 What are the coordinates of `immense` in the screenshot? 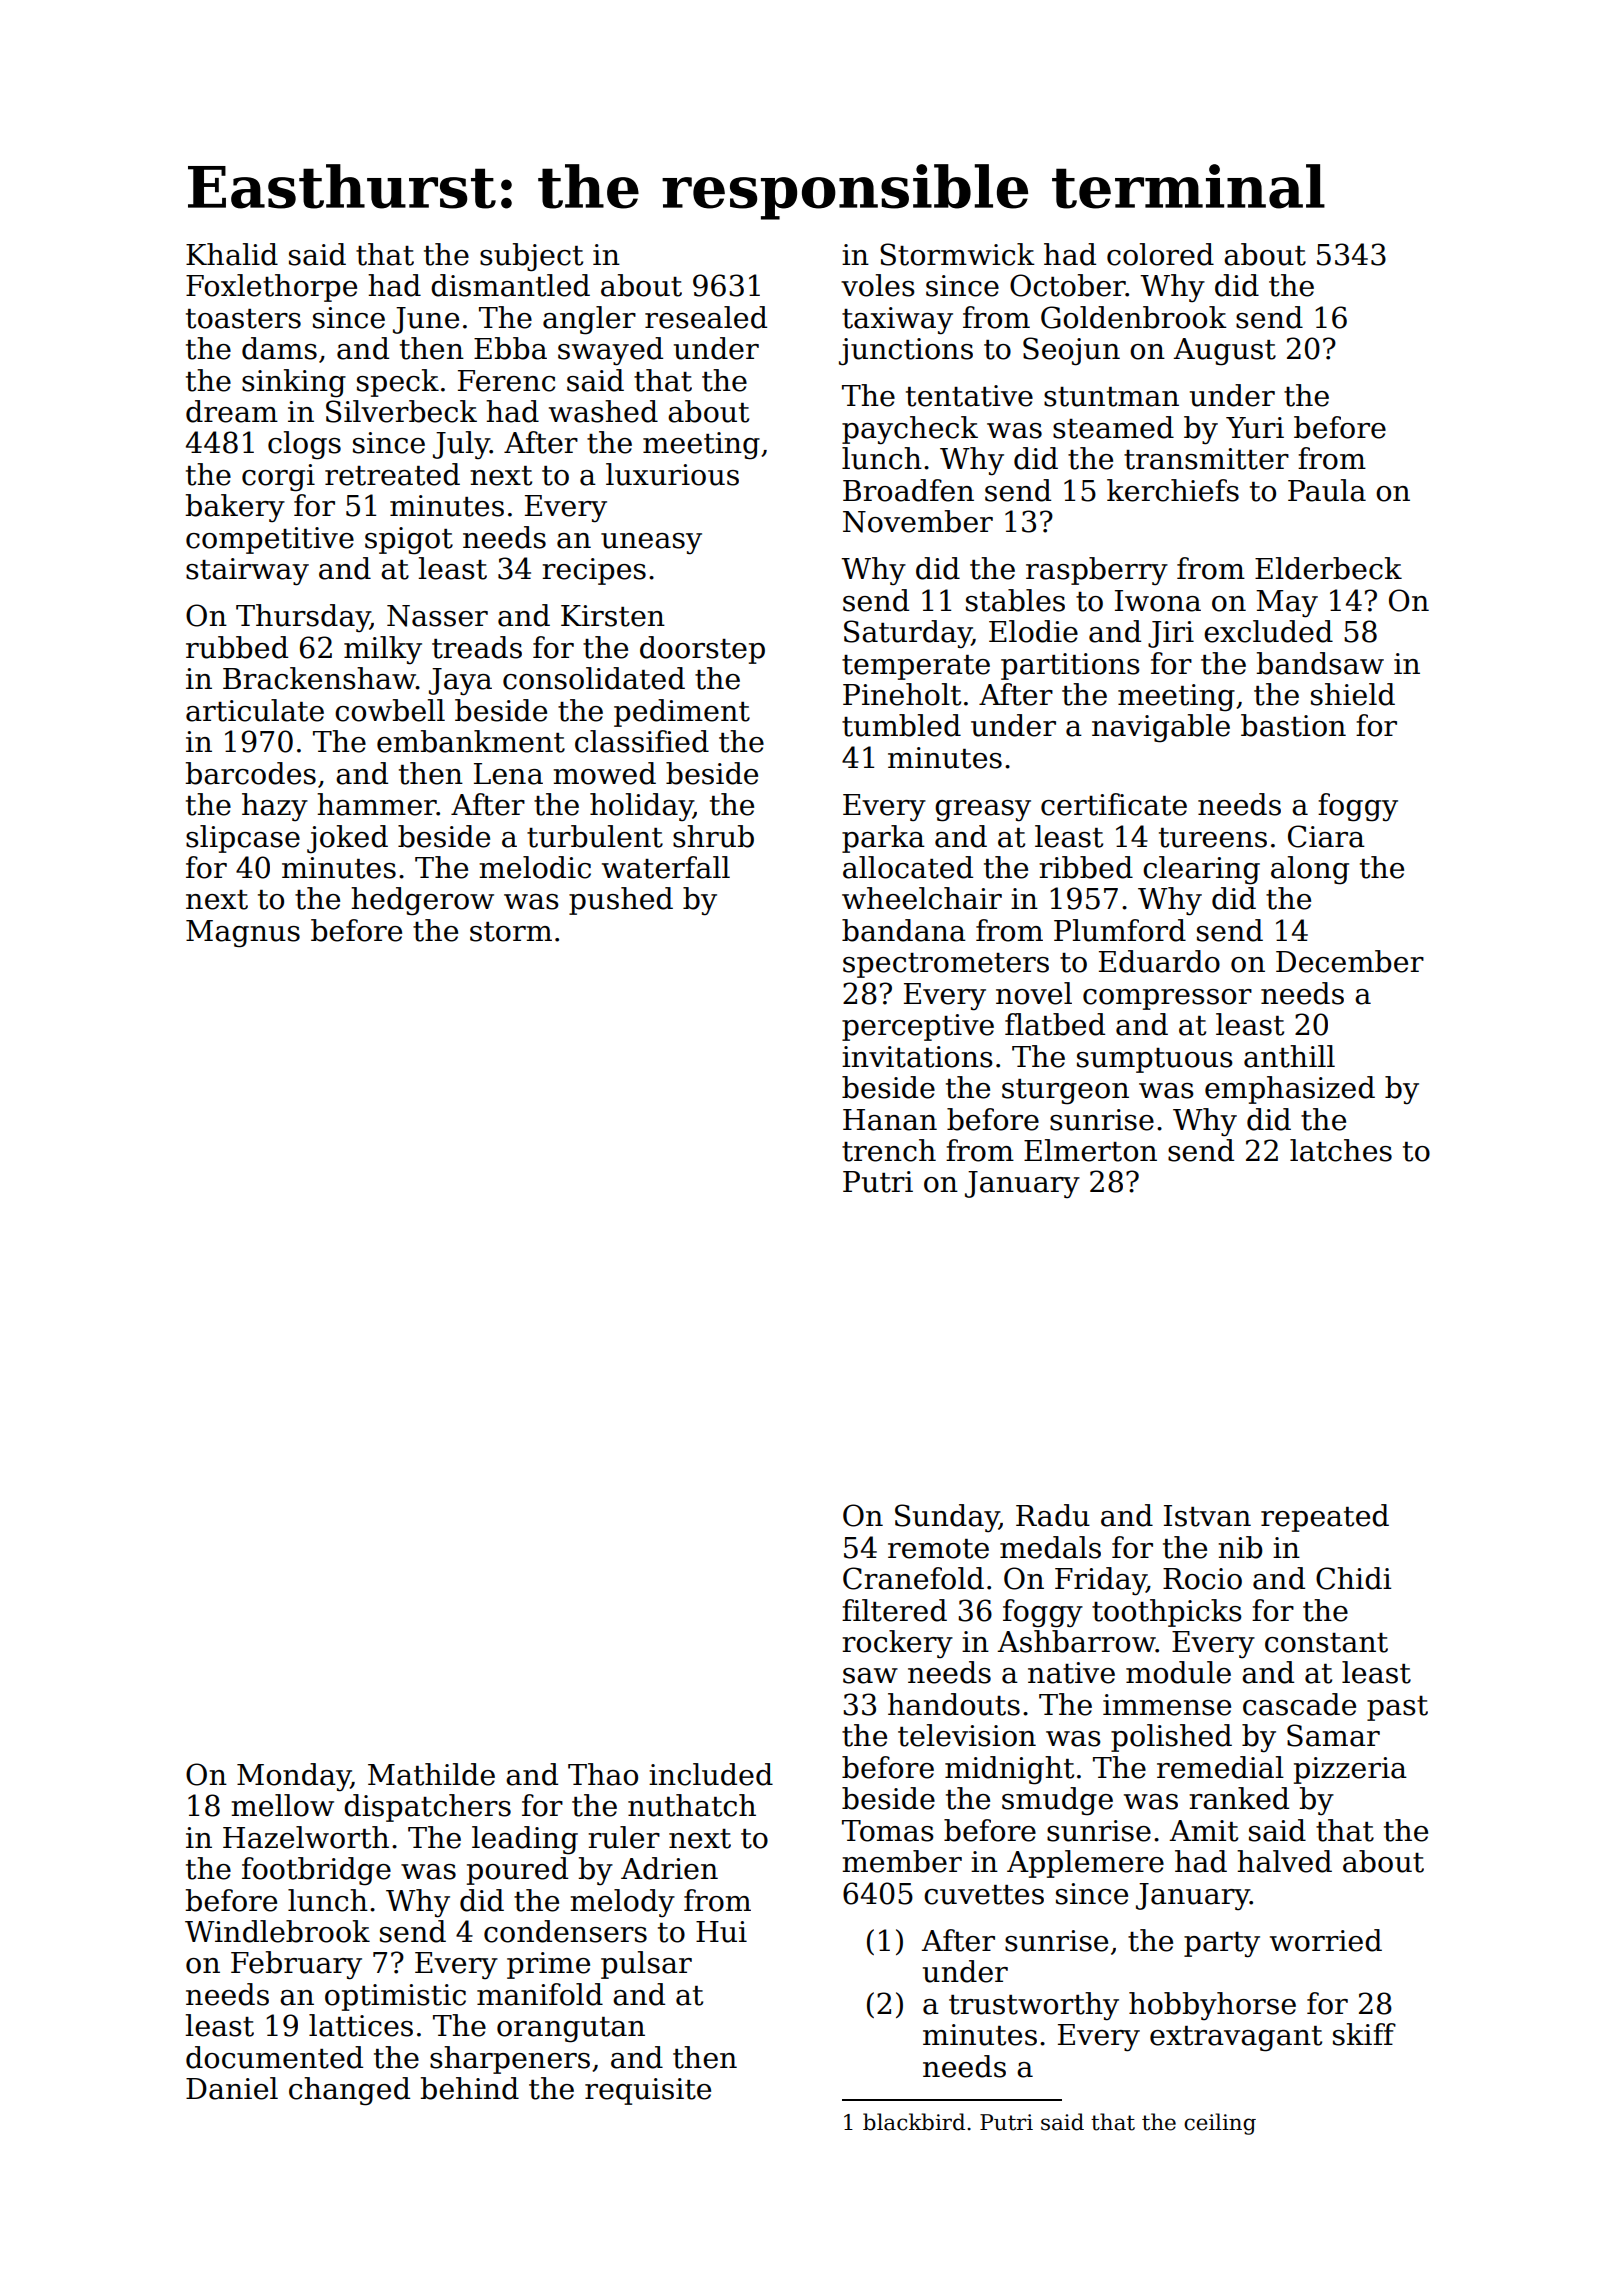 It's located at (1167, 1705).
